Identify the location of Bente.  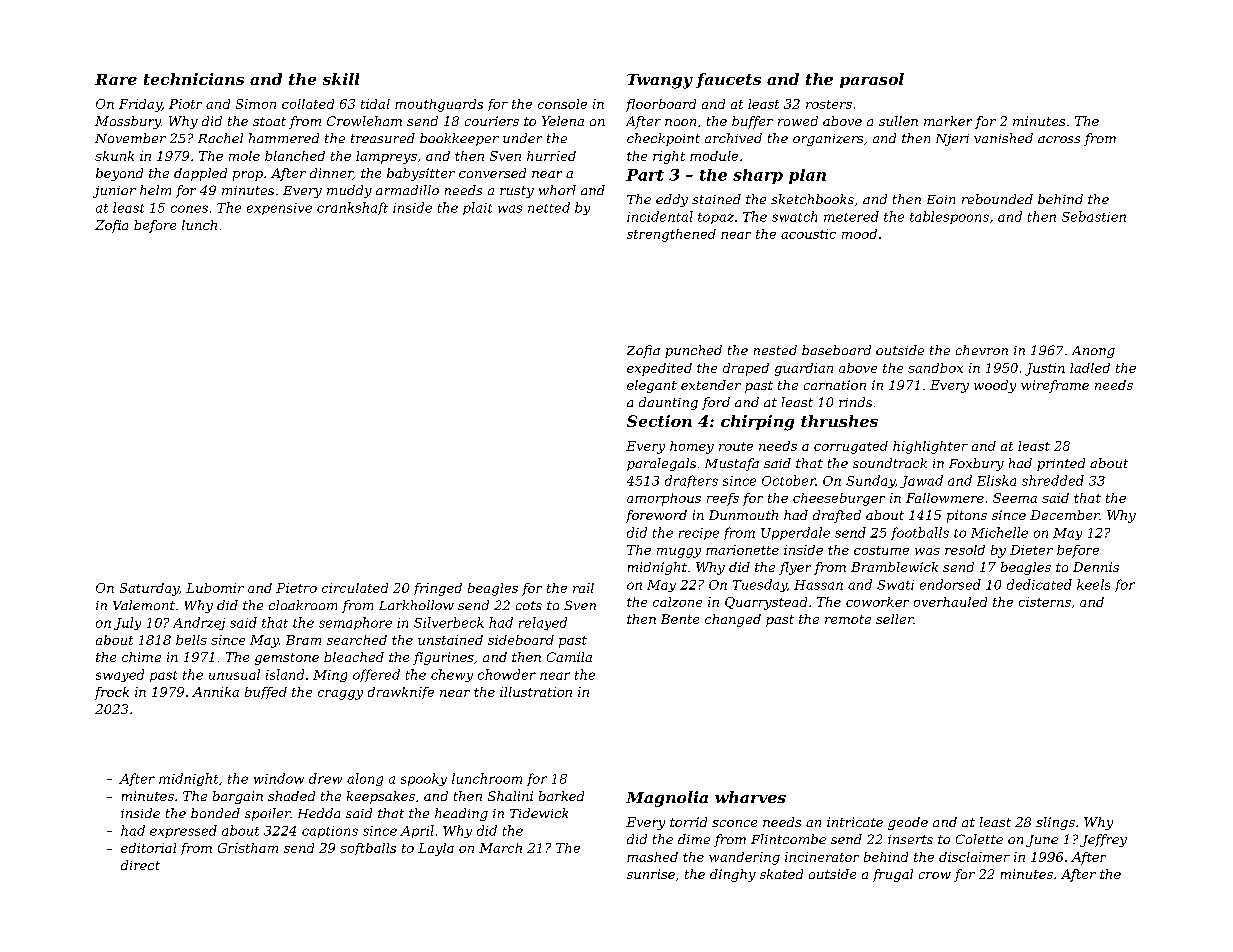
(680, 619).
